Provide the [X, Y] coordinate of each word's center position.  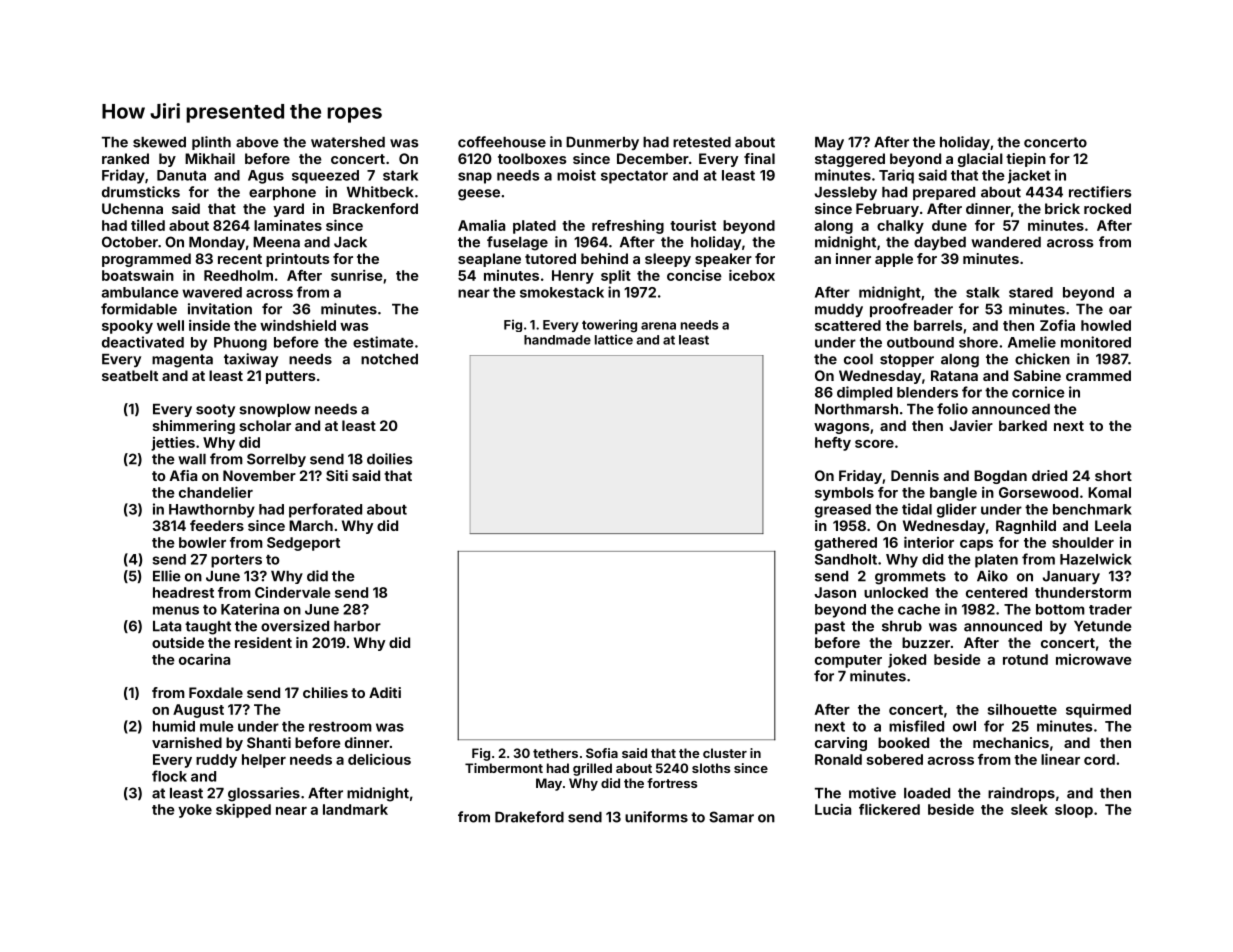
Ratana [954, 375]
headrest [183, 592]
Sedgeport [303, 544]
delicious [379, 759]
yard [288, 210]
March [311, 525]
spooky [127, 327]
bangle [953, 494]
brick [1062, 208]
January [1071, 577]
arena [658, 326]
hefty [833, 444]
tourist [693, 225]
